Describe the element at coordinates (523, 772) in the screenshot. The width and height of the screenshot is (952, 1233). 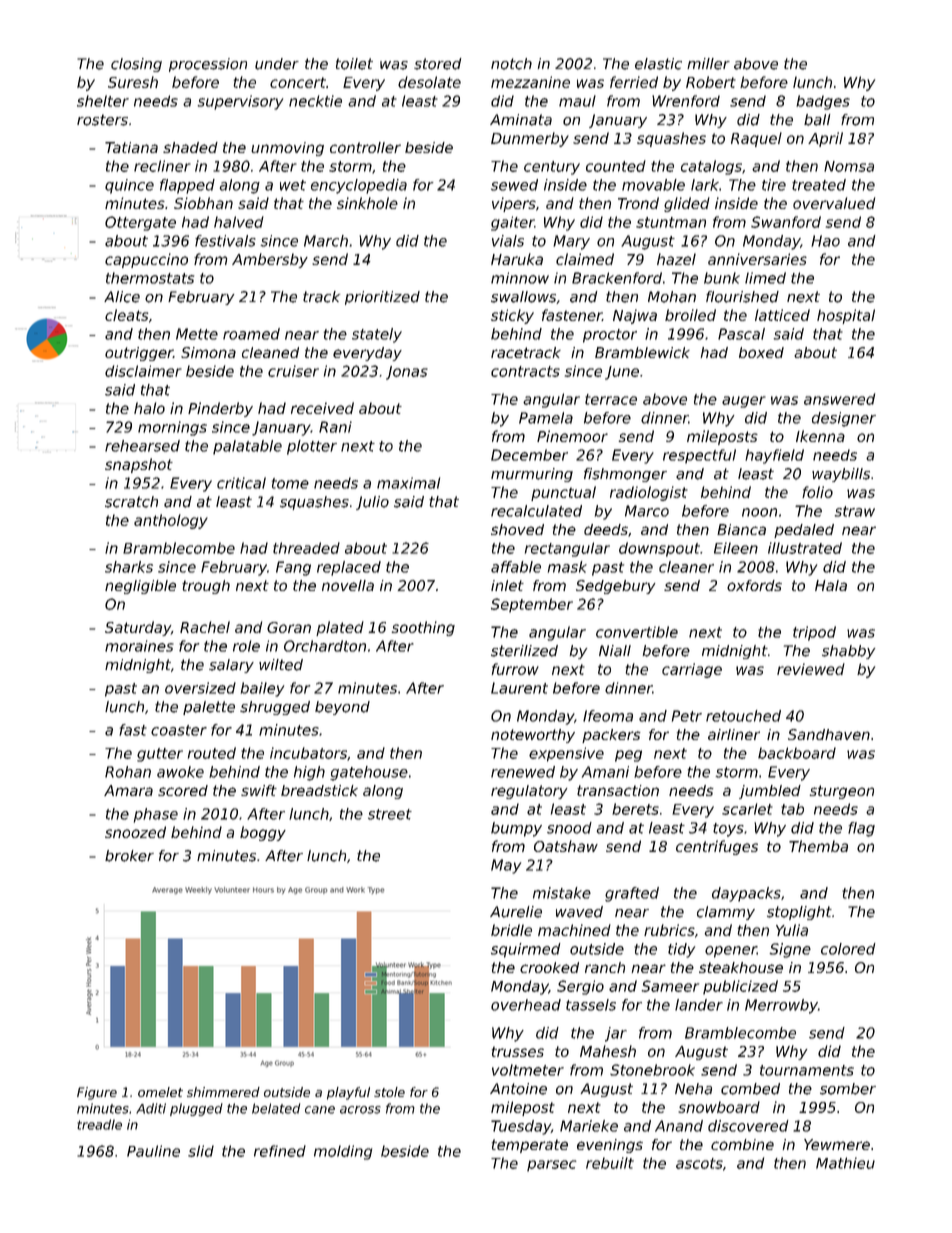
I see `renewed` at that location.
